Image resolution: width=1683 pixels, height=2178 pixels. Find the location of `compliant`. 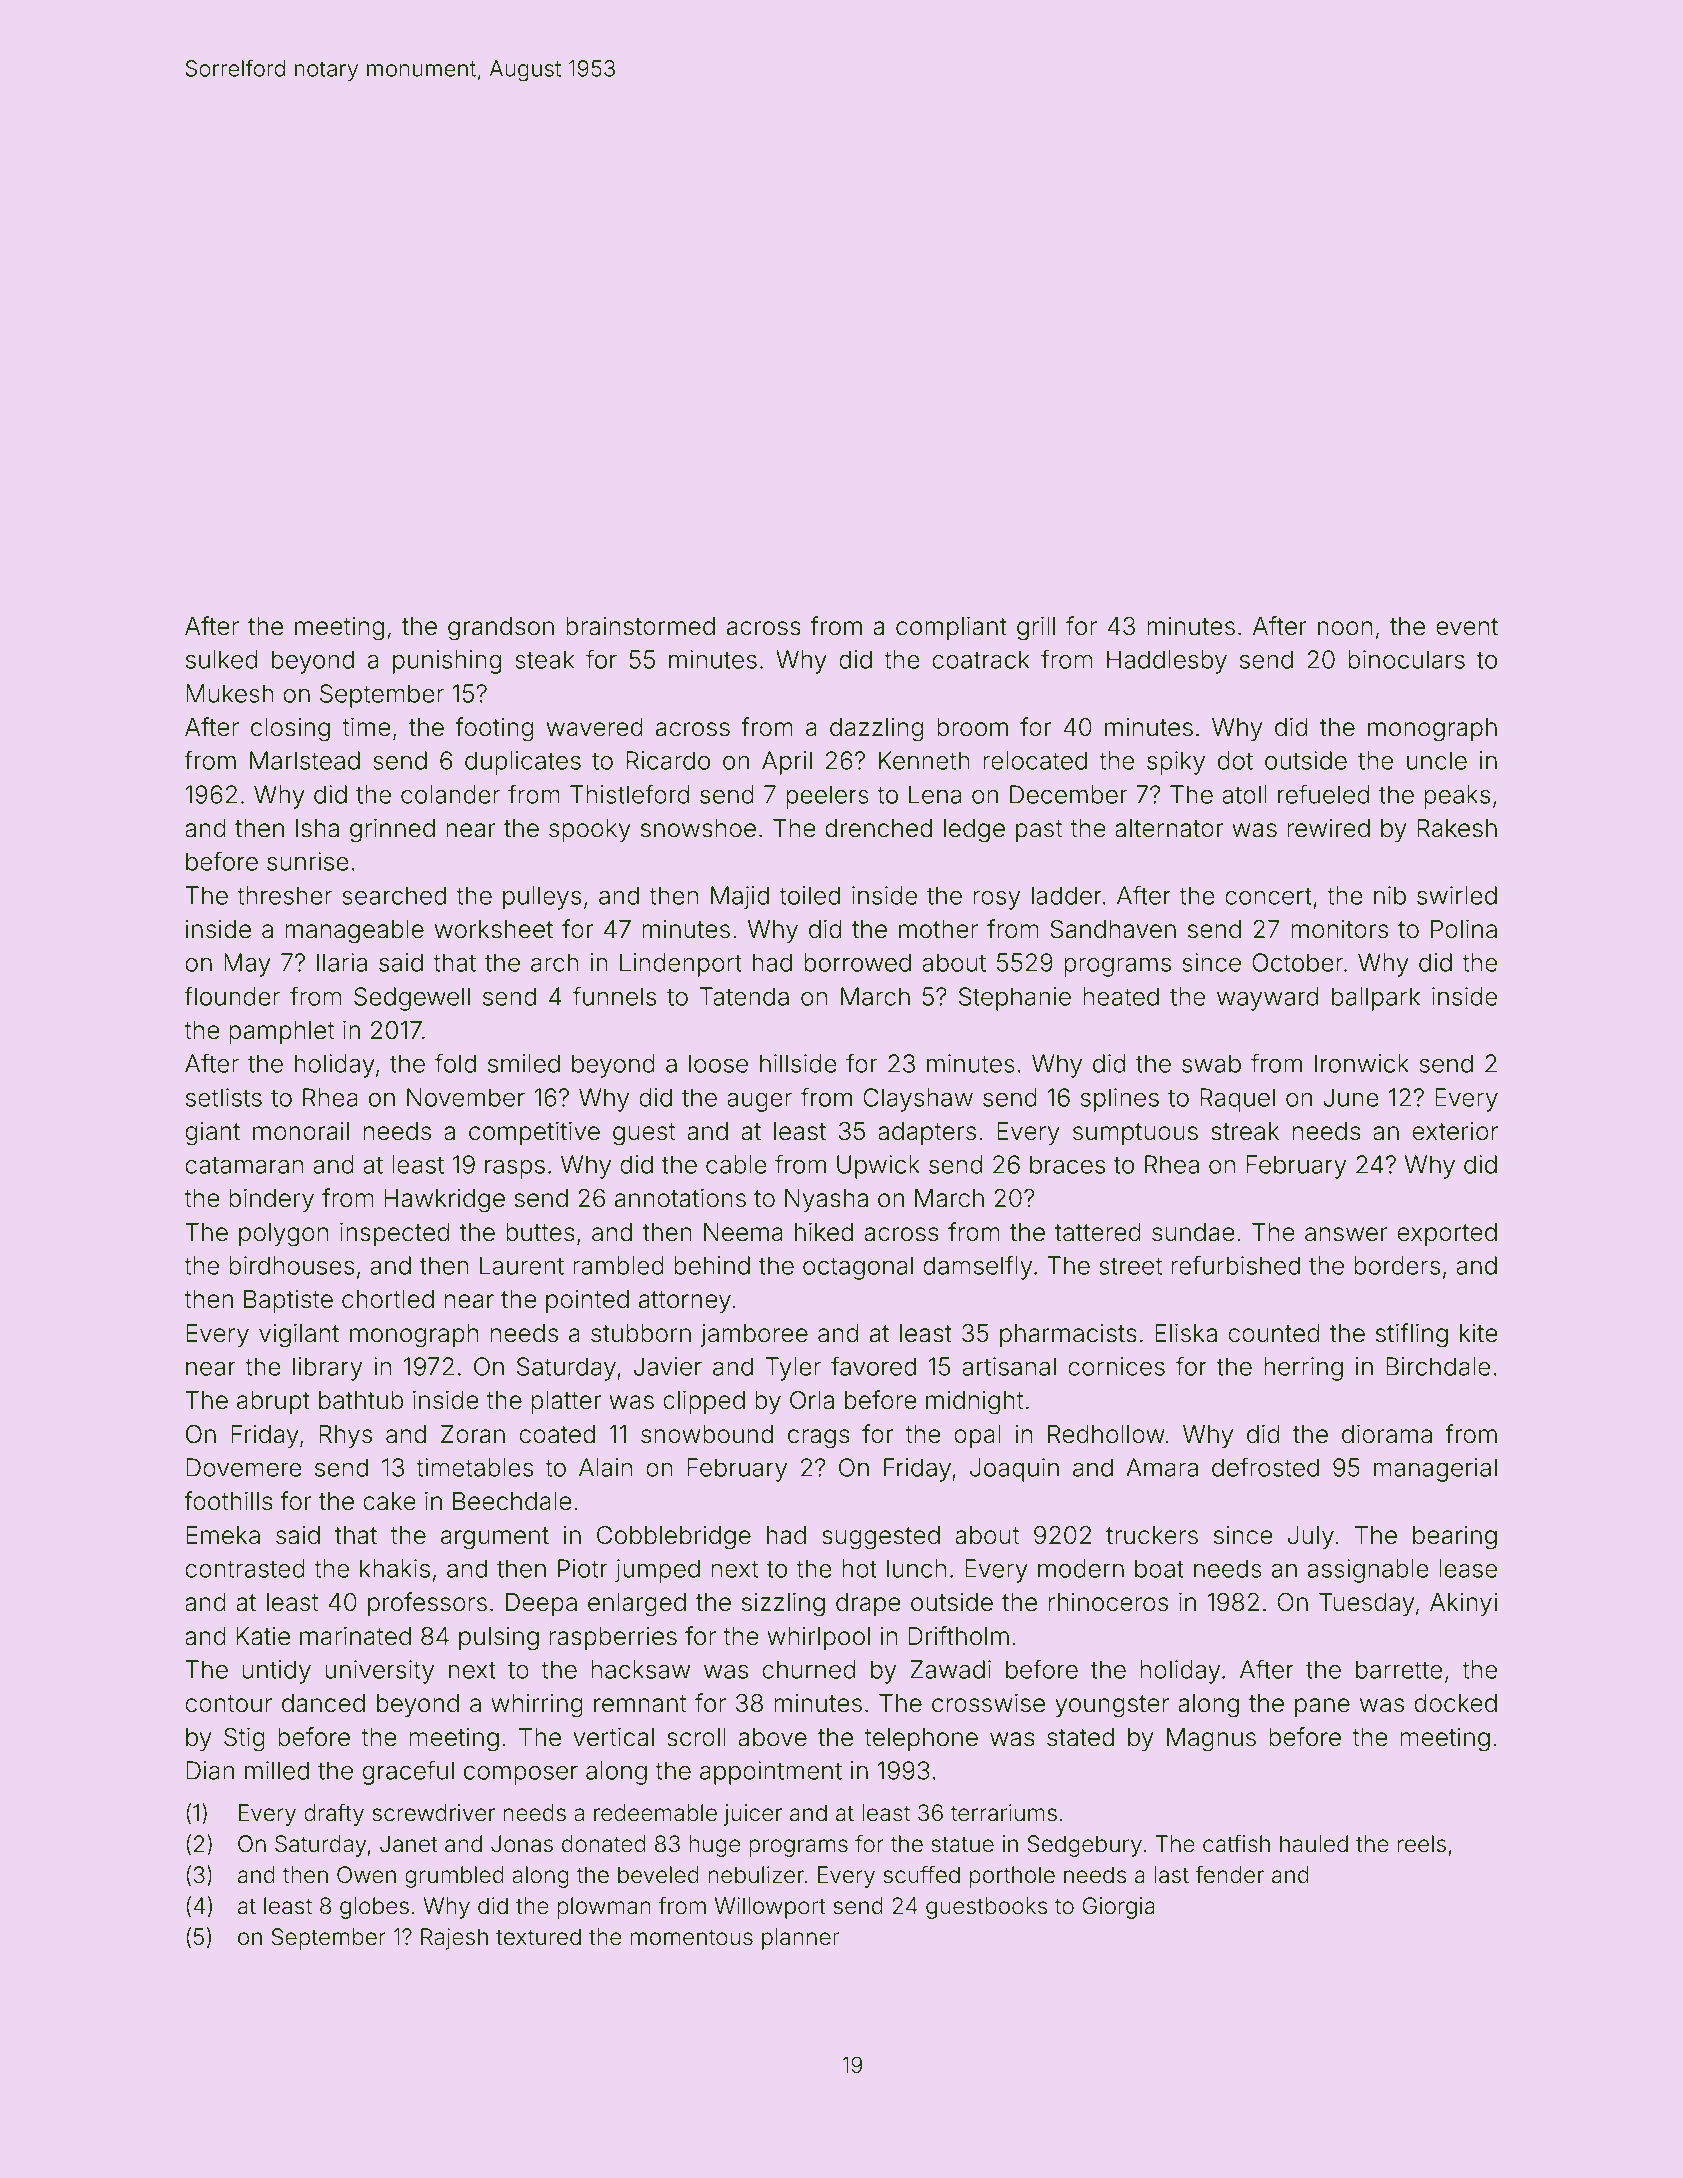

compliant is located at coordinates (951, 628).
